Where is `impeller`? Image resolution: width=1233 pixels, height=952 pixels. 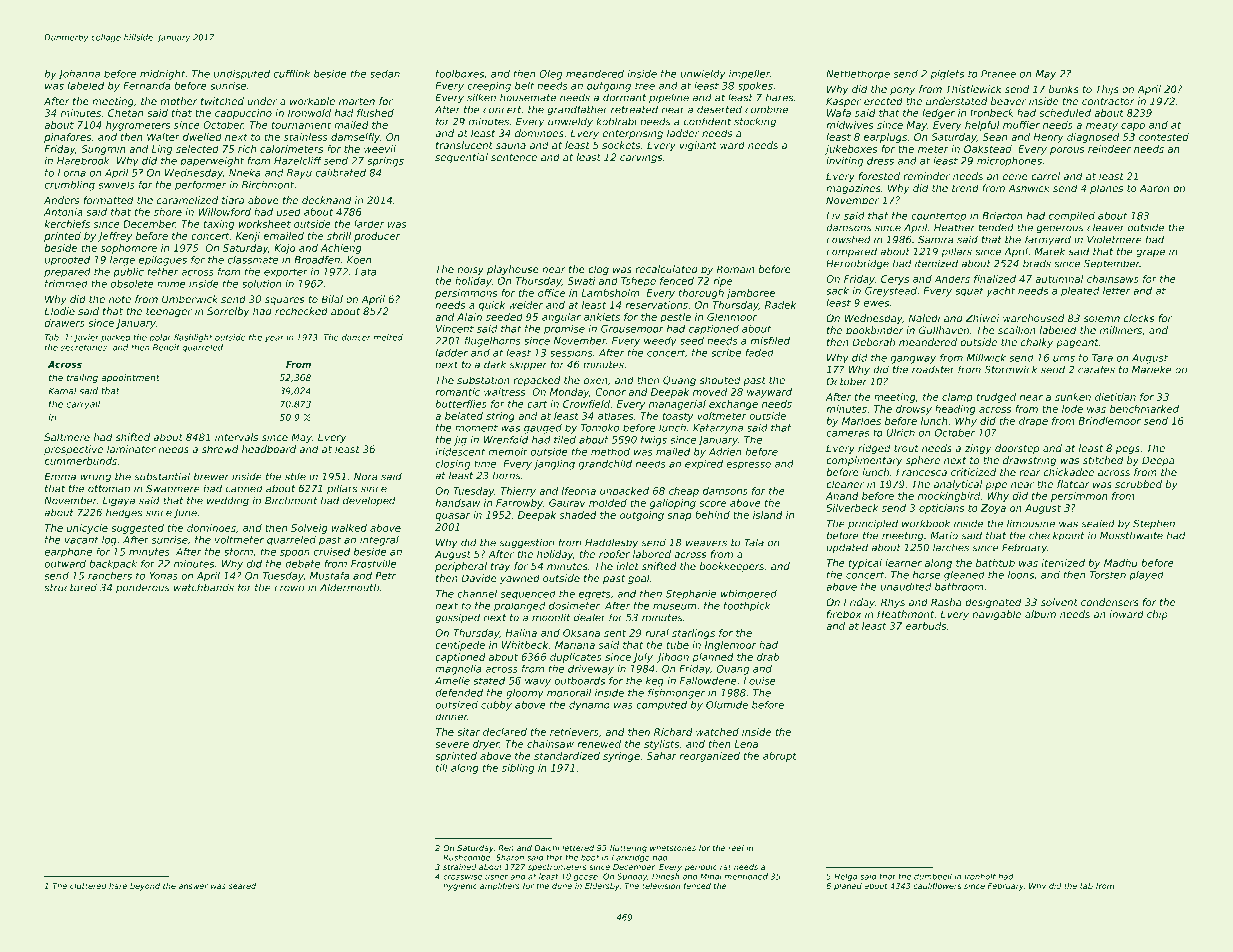 impeller is located at coordinates (749, 75).
